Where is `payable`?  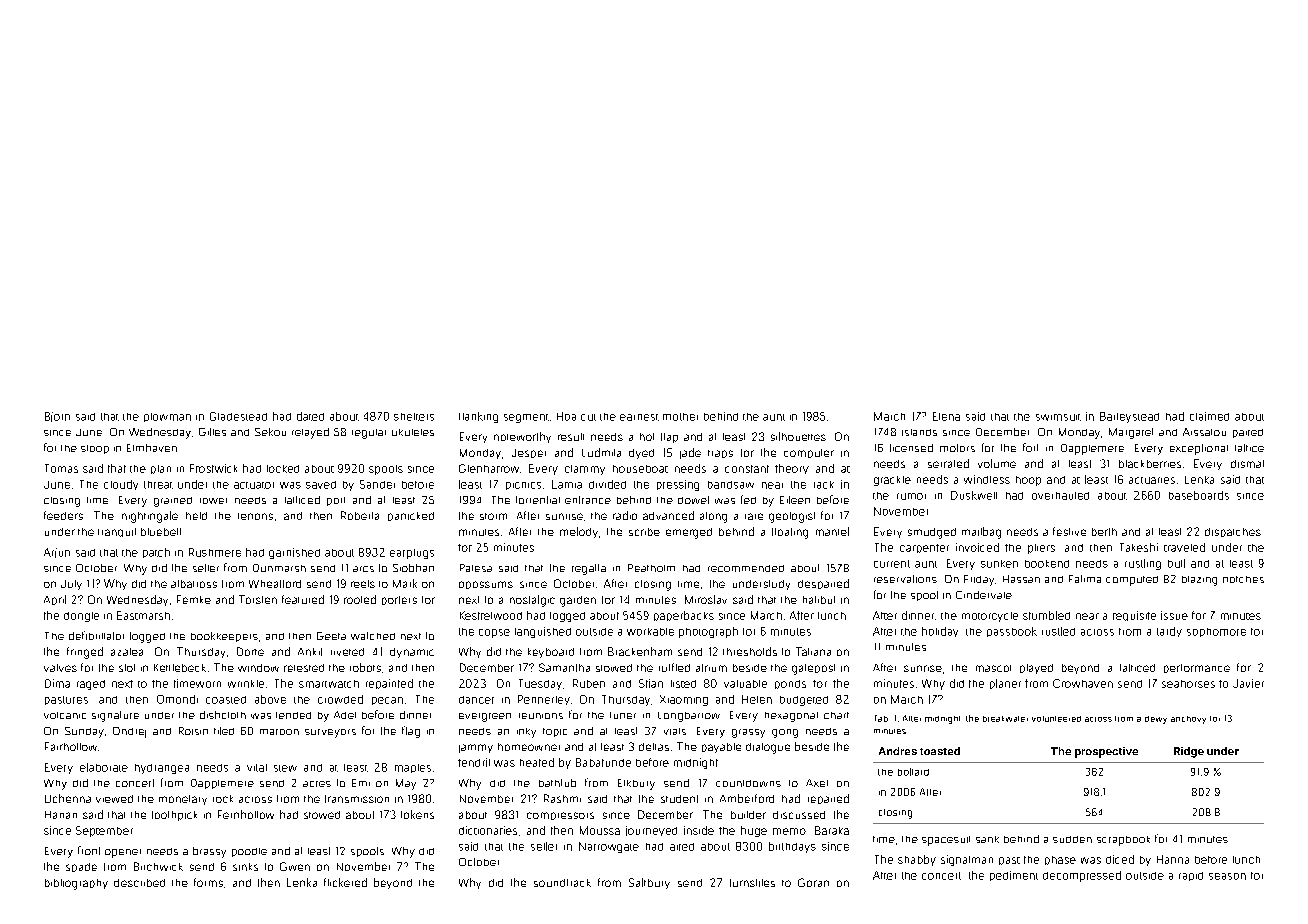
payable is located at coordinates (721, 748).
